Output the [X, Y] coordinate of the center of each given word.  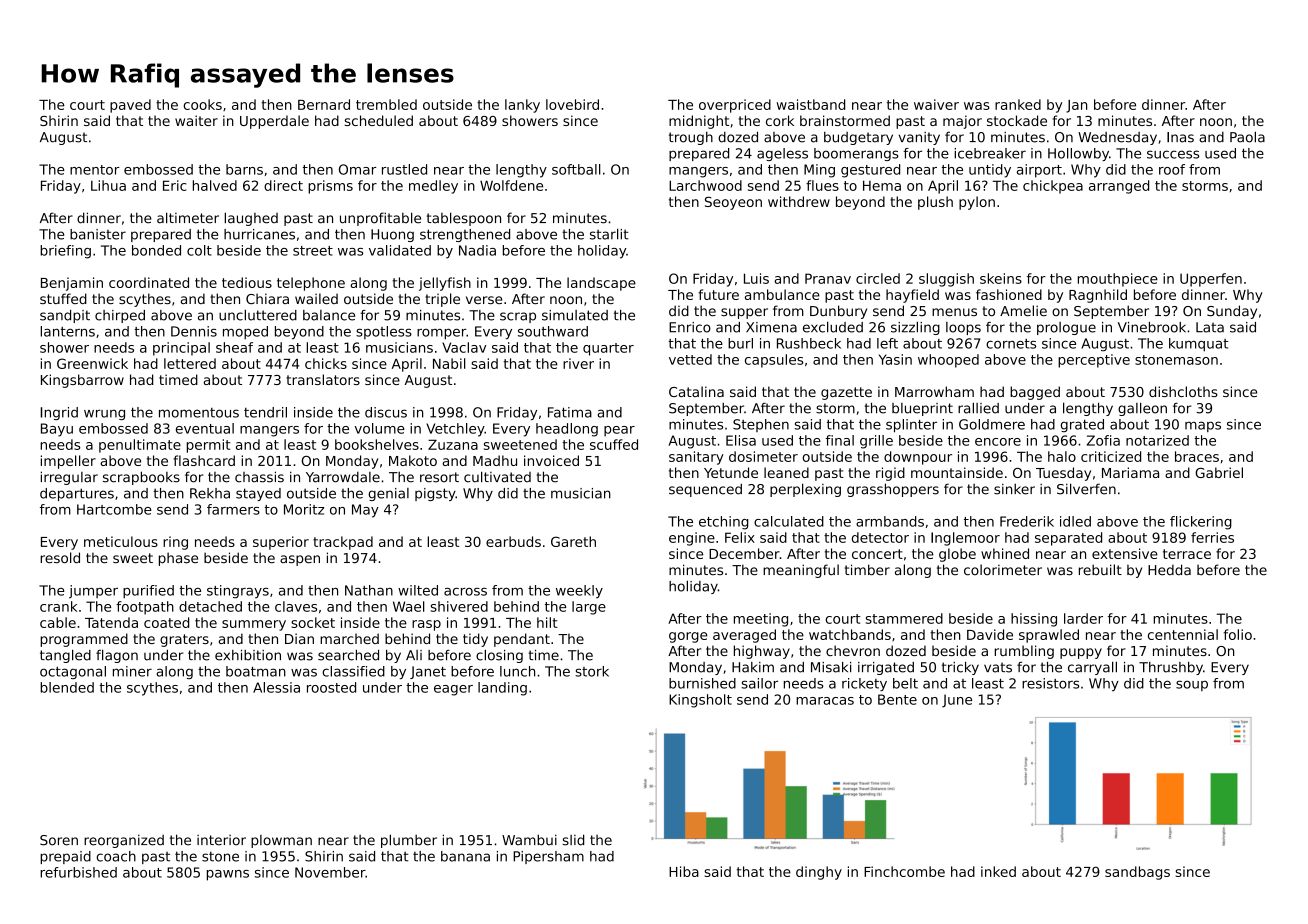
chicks [326, 363]
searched [348, 655]
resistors [1050, 683]
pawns [228, 875]
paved [130, 106]
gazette [846, 393]
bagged [1035, 393]
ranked [1018, 104]
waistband [811, 104]
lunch [517, 671]
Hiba [684, 871]
